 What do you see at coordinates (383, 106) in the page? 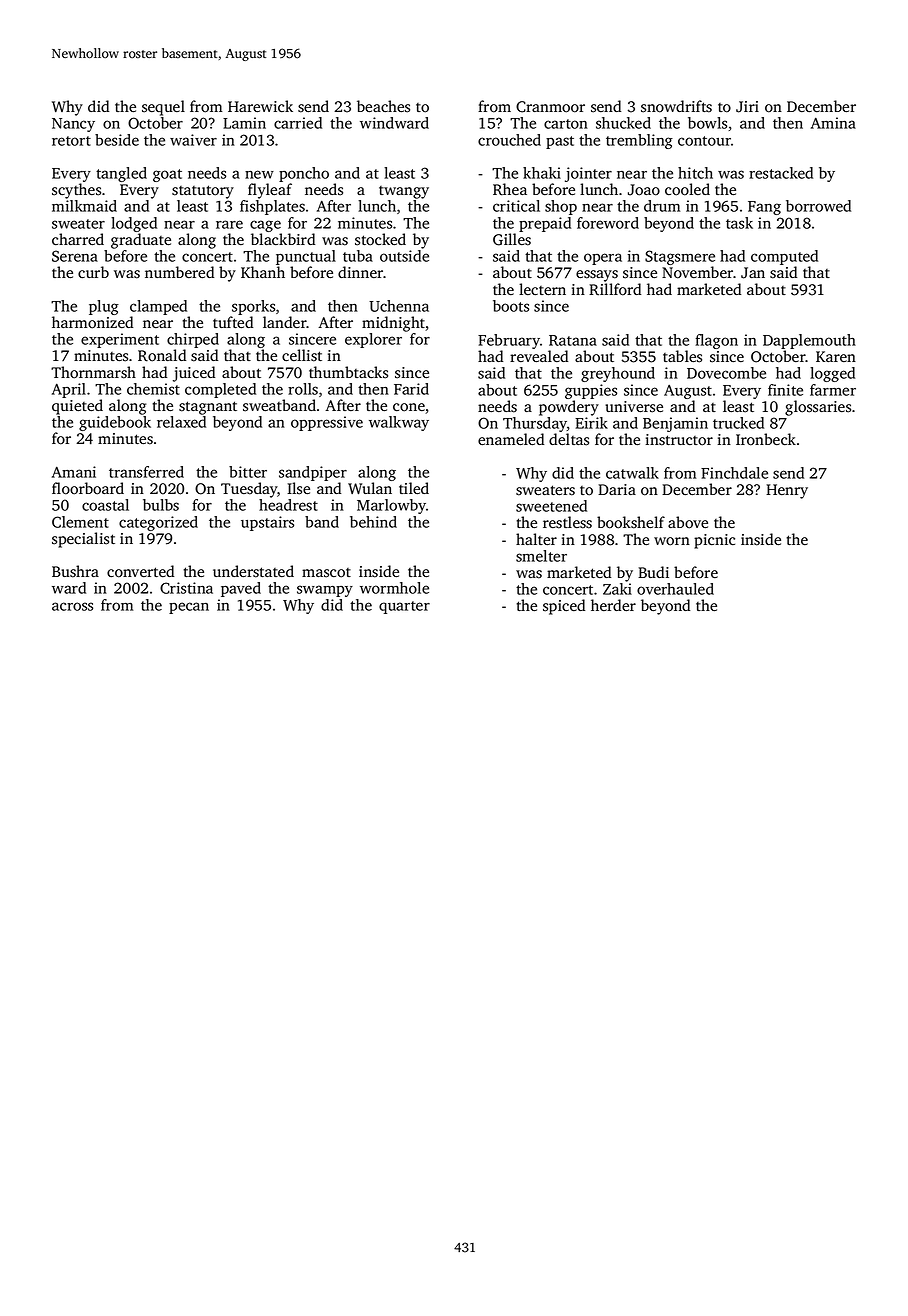
I see `beaches` at bounding box center [383, 106].
